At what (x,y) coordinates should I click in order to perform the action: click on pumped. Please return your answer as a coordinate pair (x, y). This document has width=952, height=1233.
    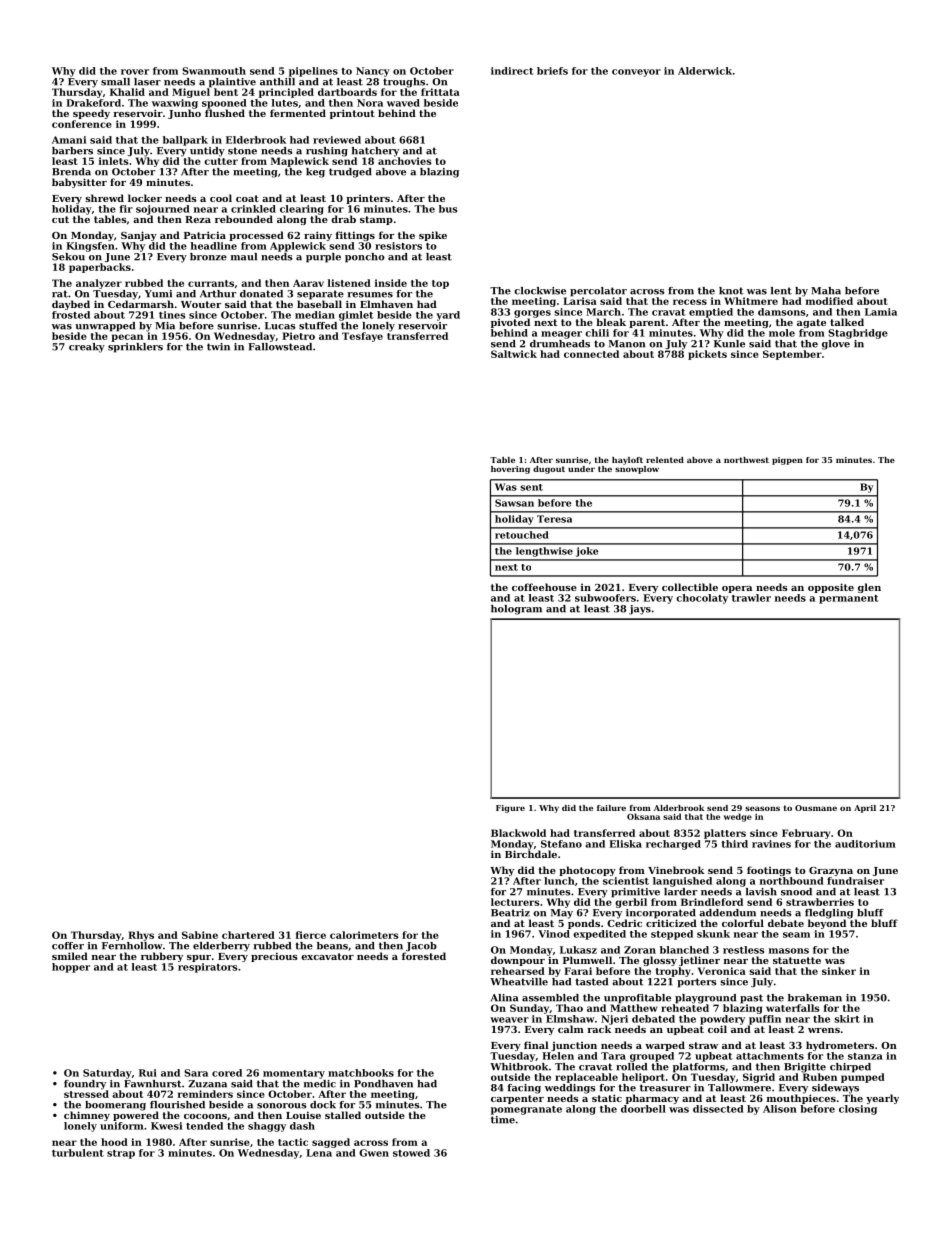
    Looking at the image, I should click on (863, 1078).
